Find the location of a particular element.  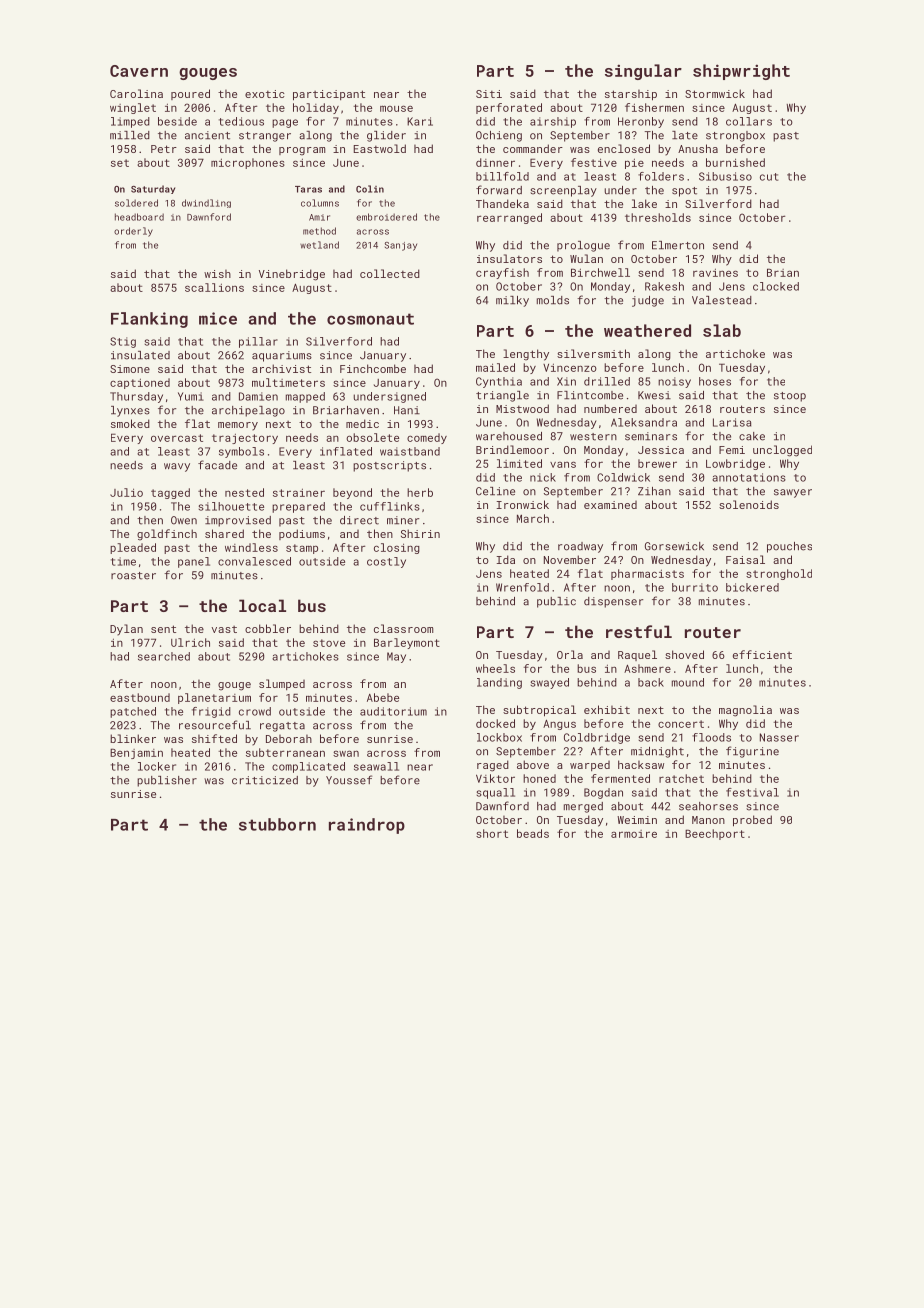

classroom is located at coordinates (403, 628).
